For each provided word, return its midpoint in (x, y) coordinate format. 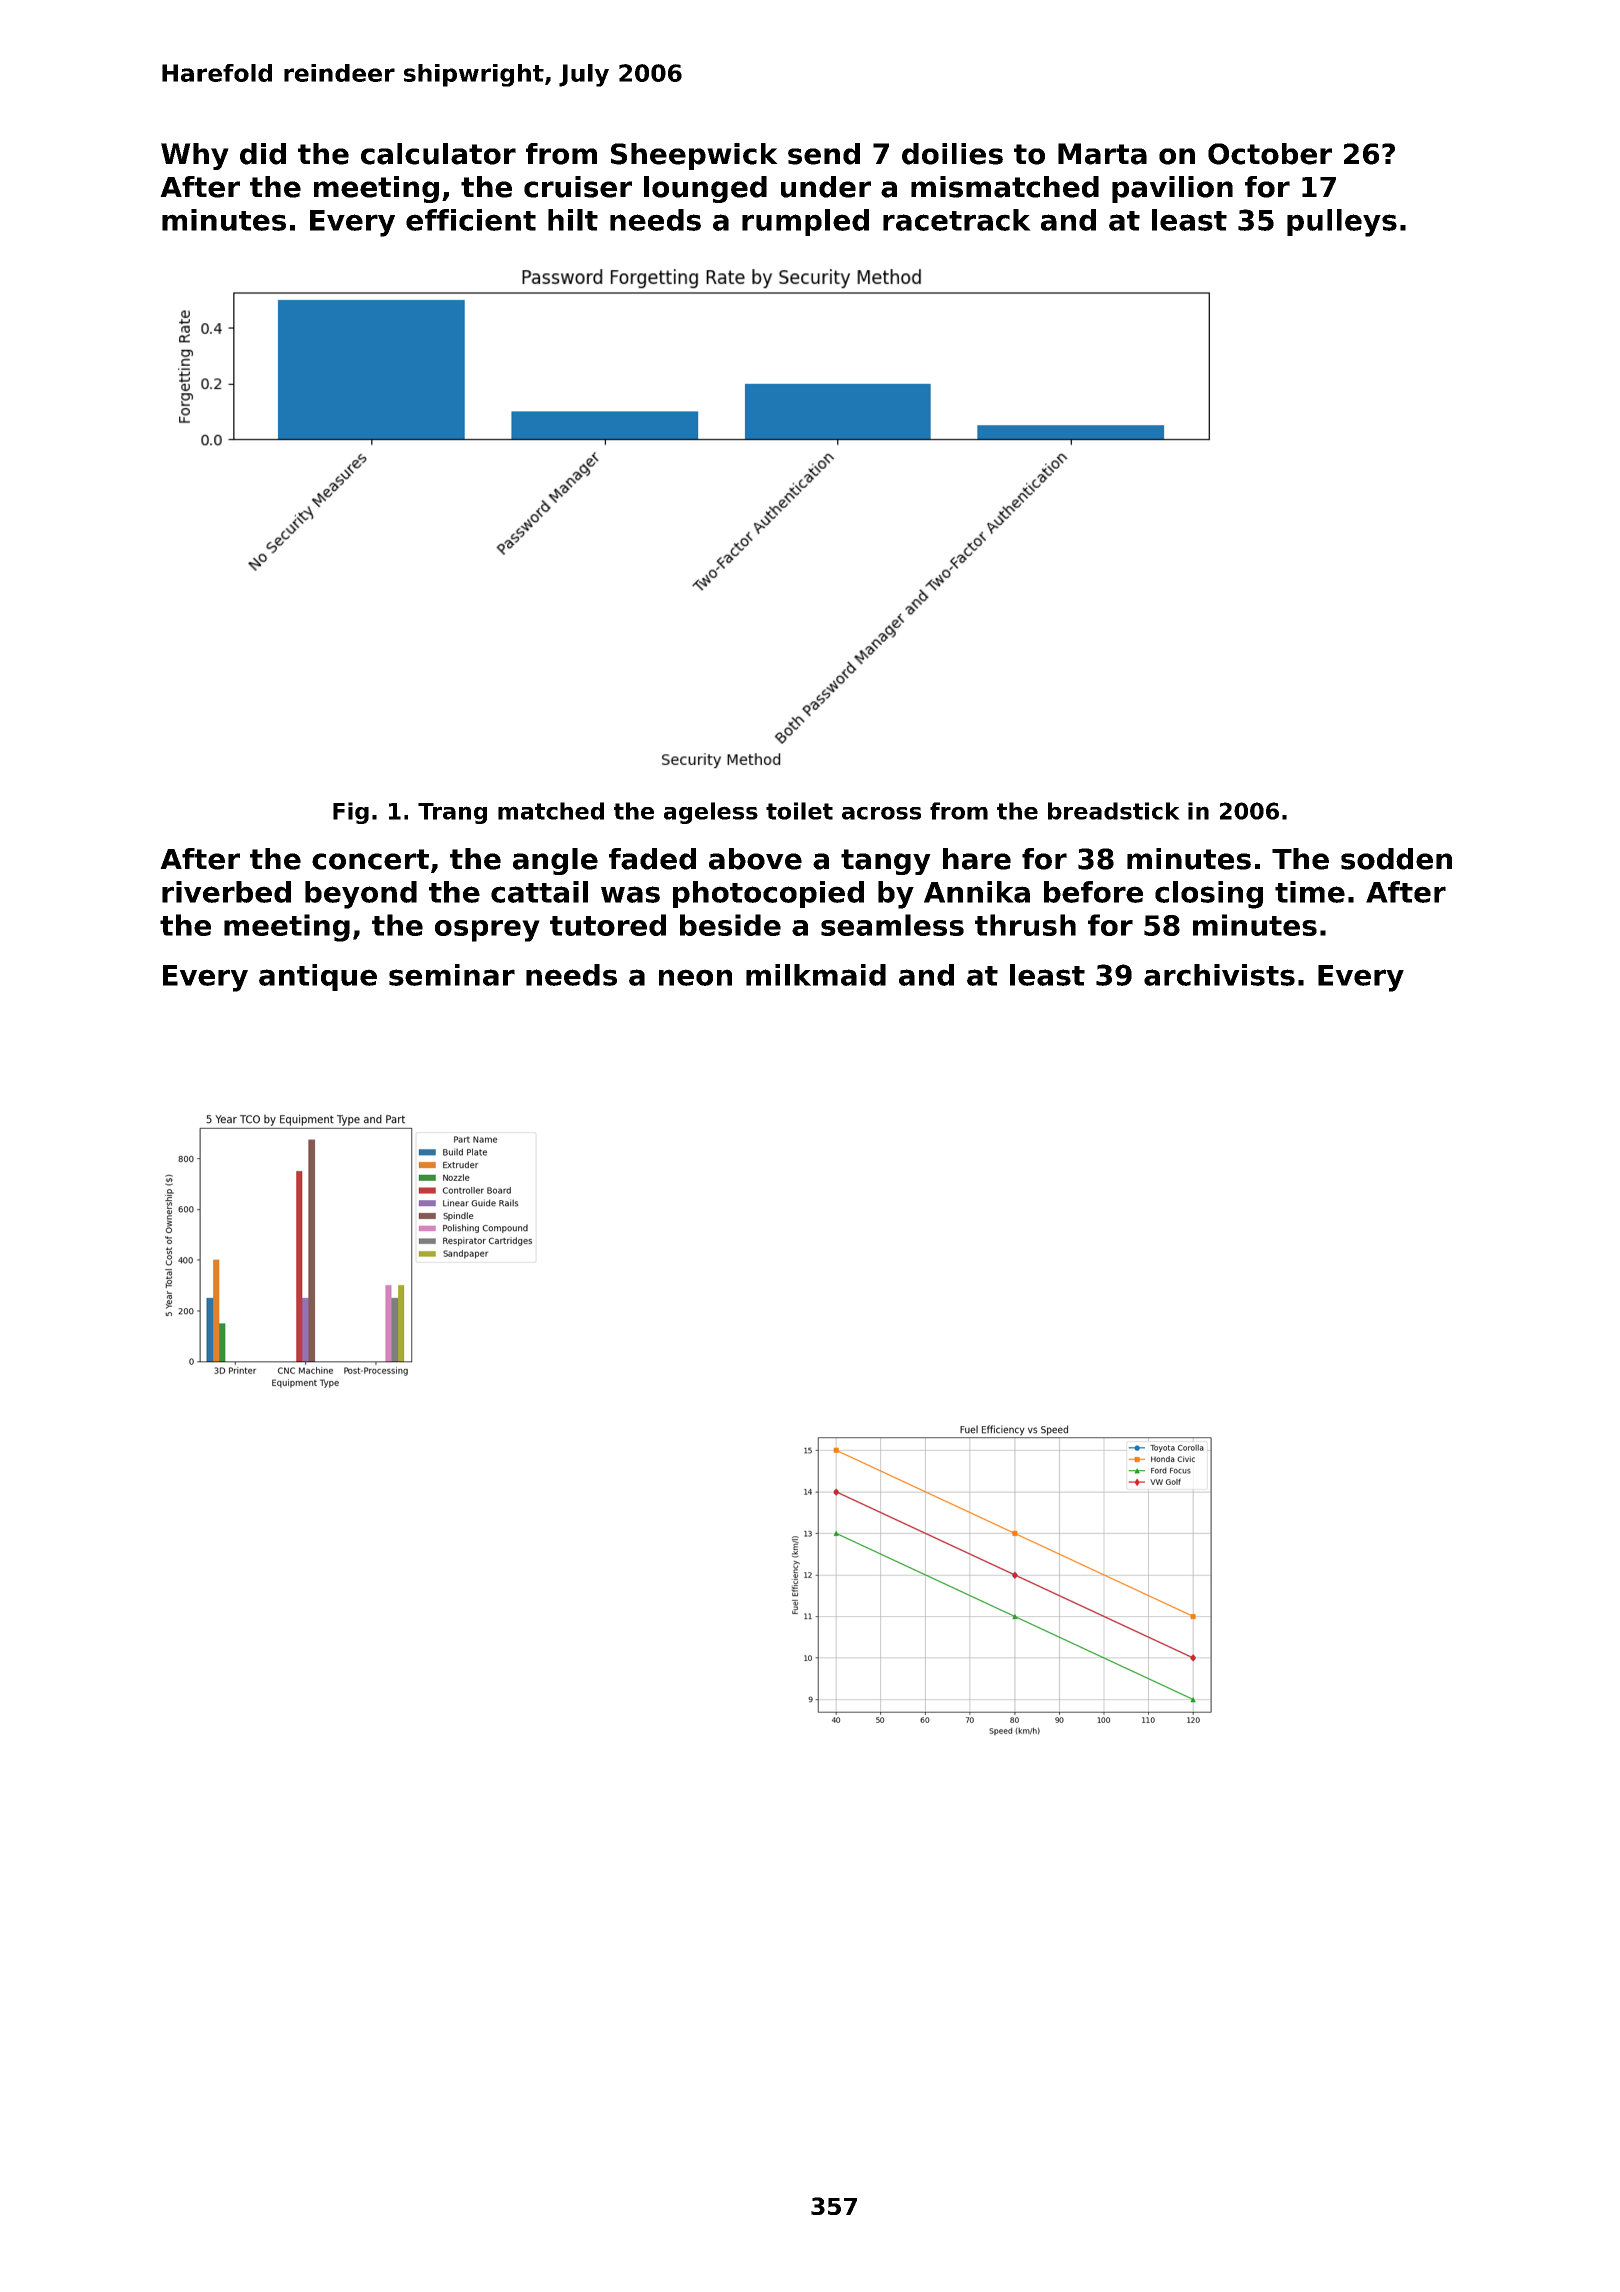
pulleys (1342, 223)
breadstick (1114, 811)
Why (195, 156)
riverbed (226, 892)
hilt (573, 220)
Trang (452, 813)
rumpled (805, 222)
